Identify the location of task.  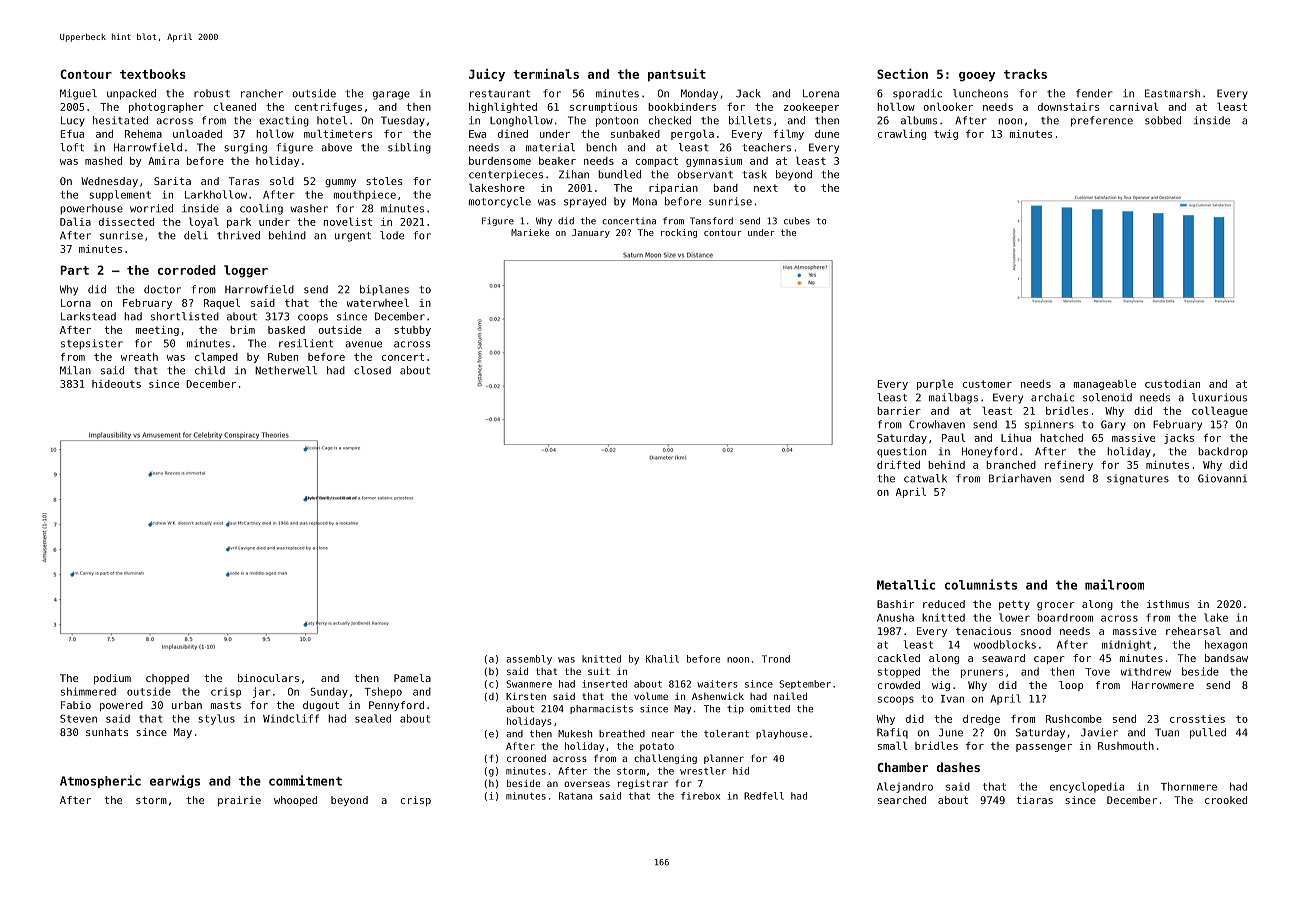
(754, 174).
